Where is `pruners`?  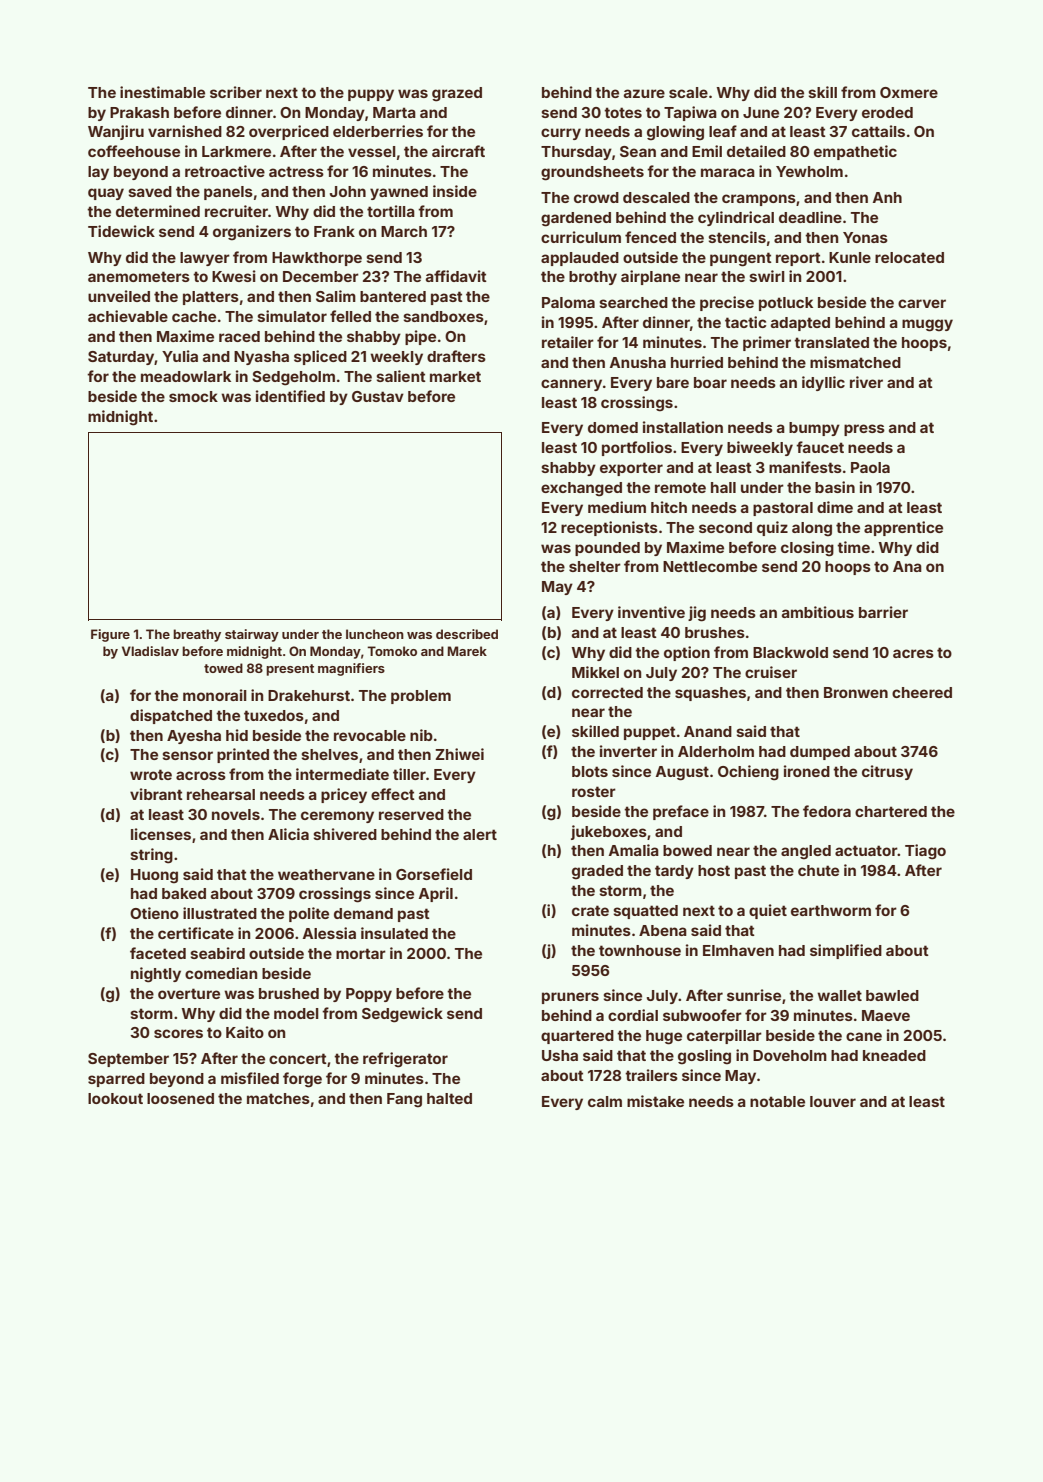
pruners is located at coordinates (570, 998).
